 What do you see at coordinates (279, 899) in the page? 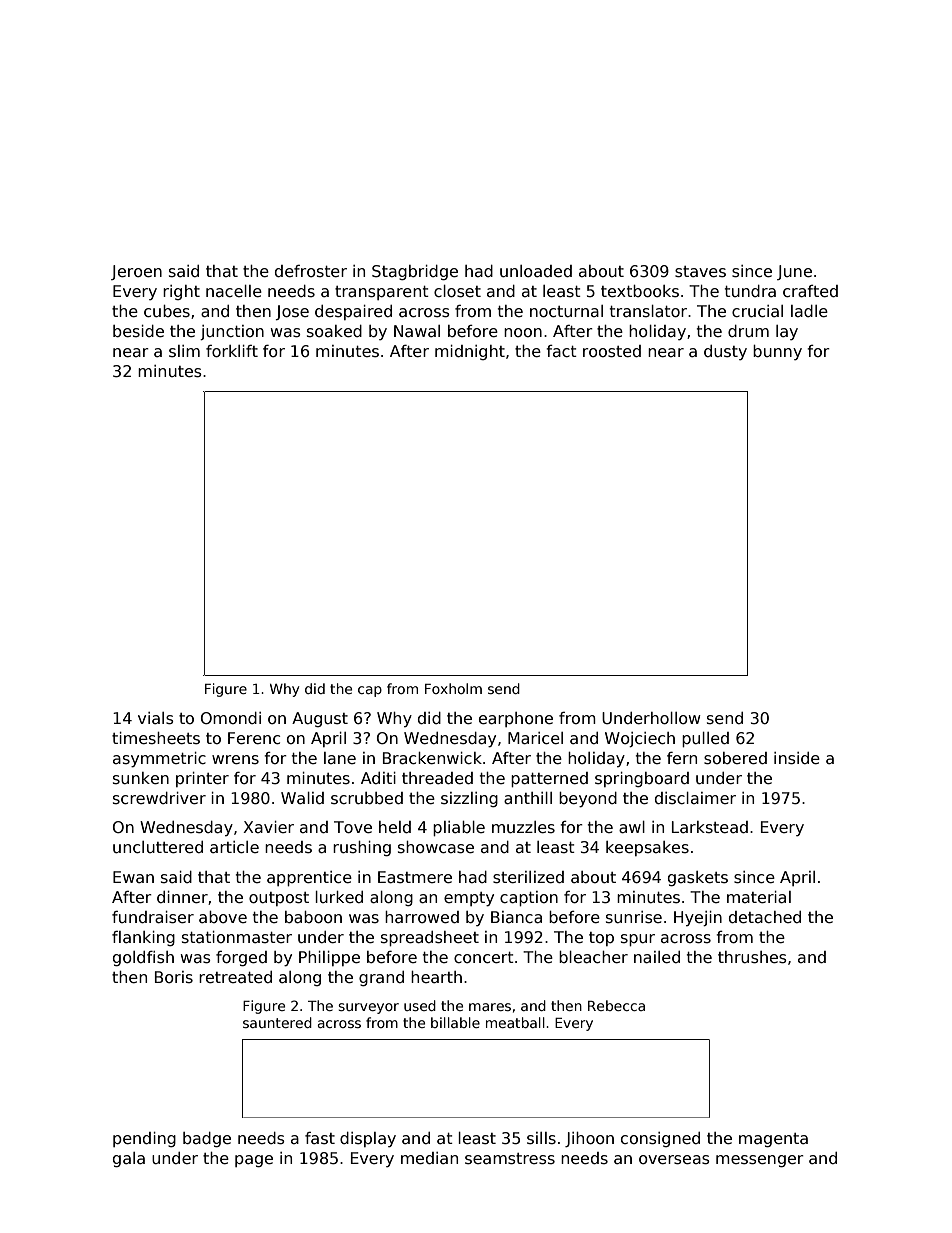
I see `outpost` at bounding box center [279, 899].
